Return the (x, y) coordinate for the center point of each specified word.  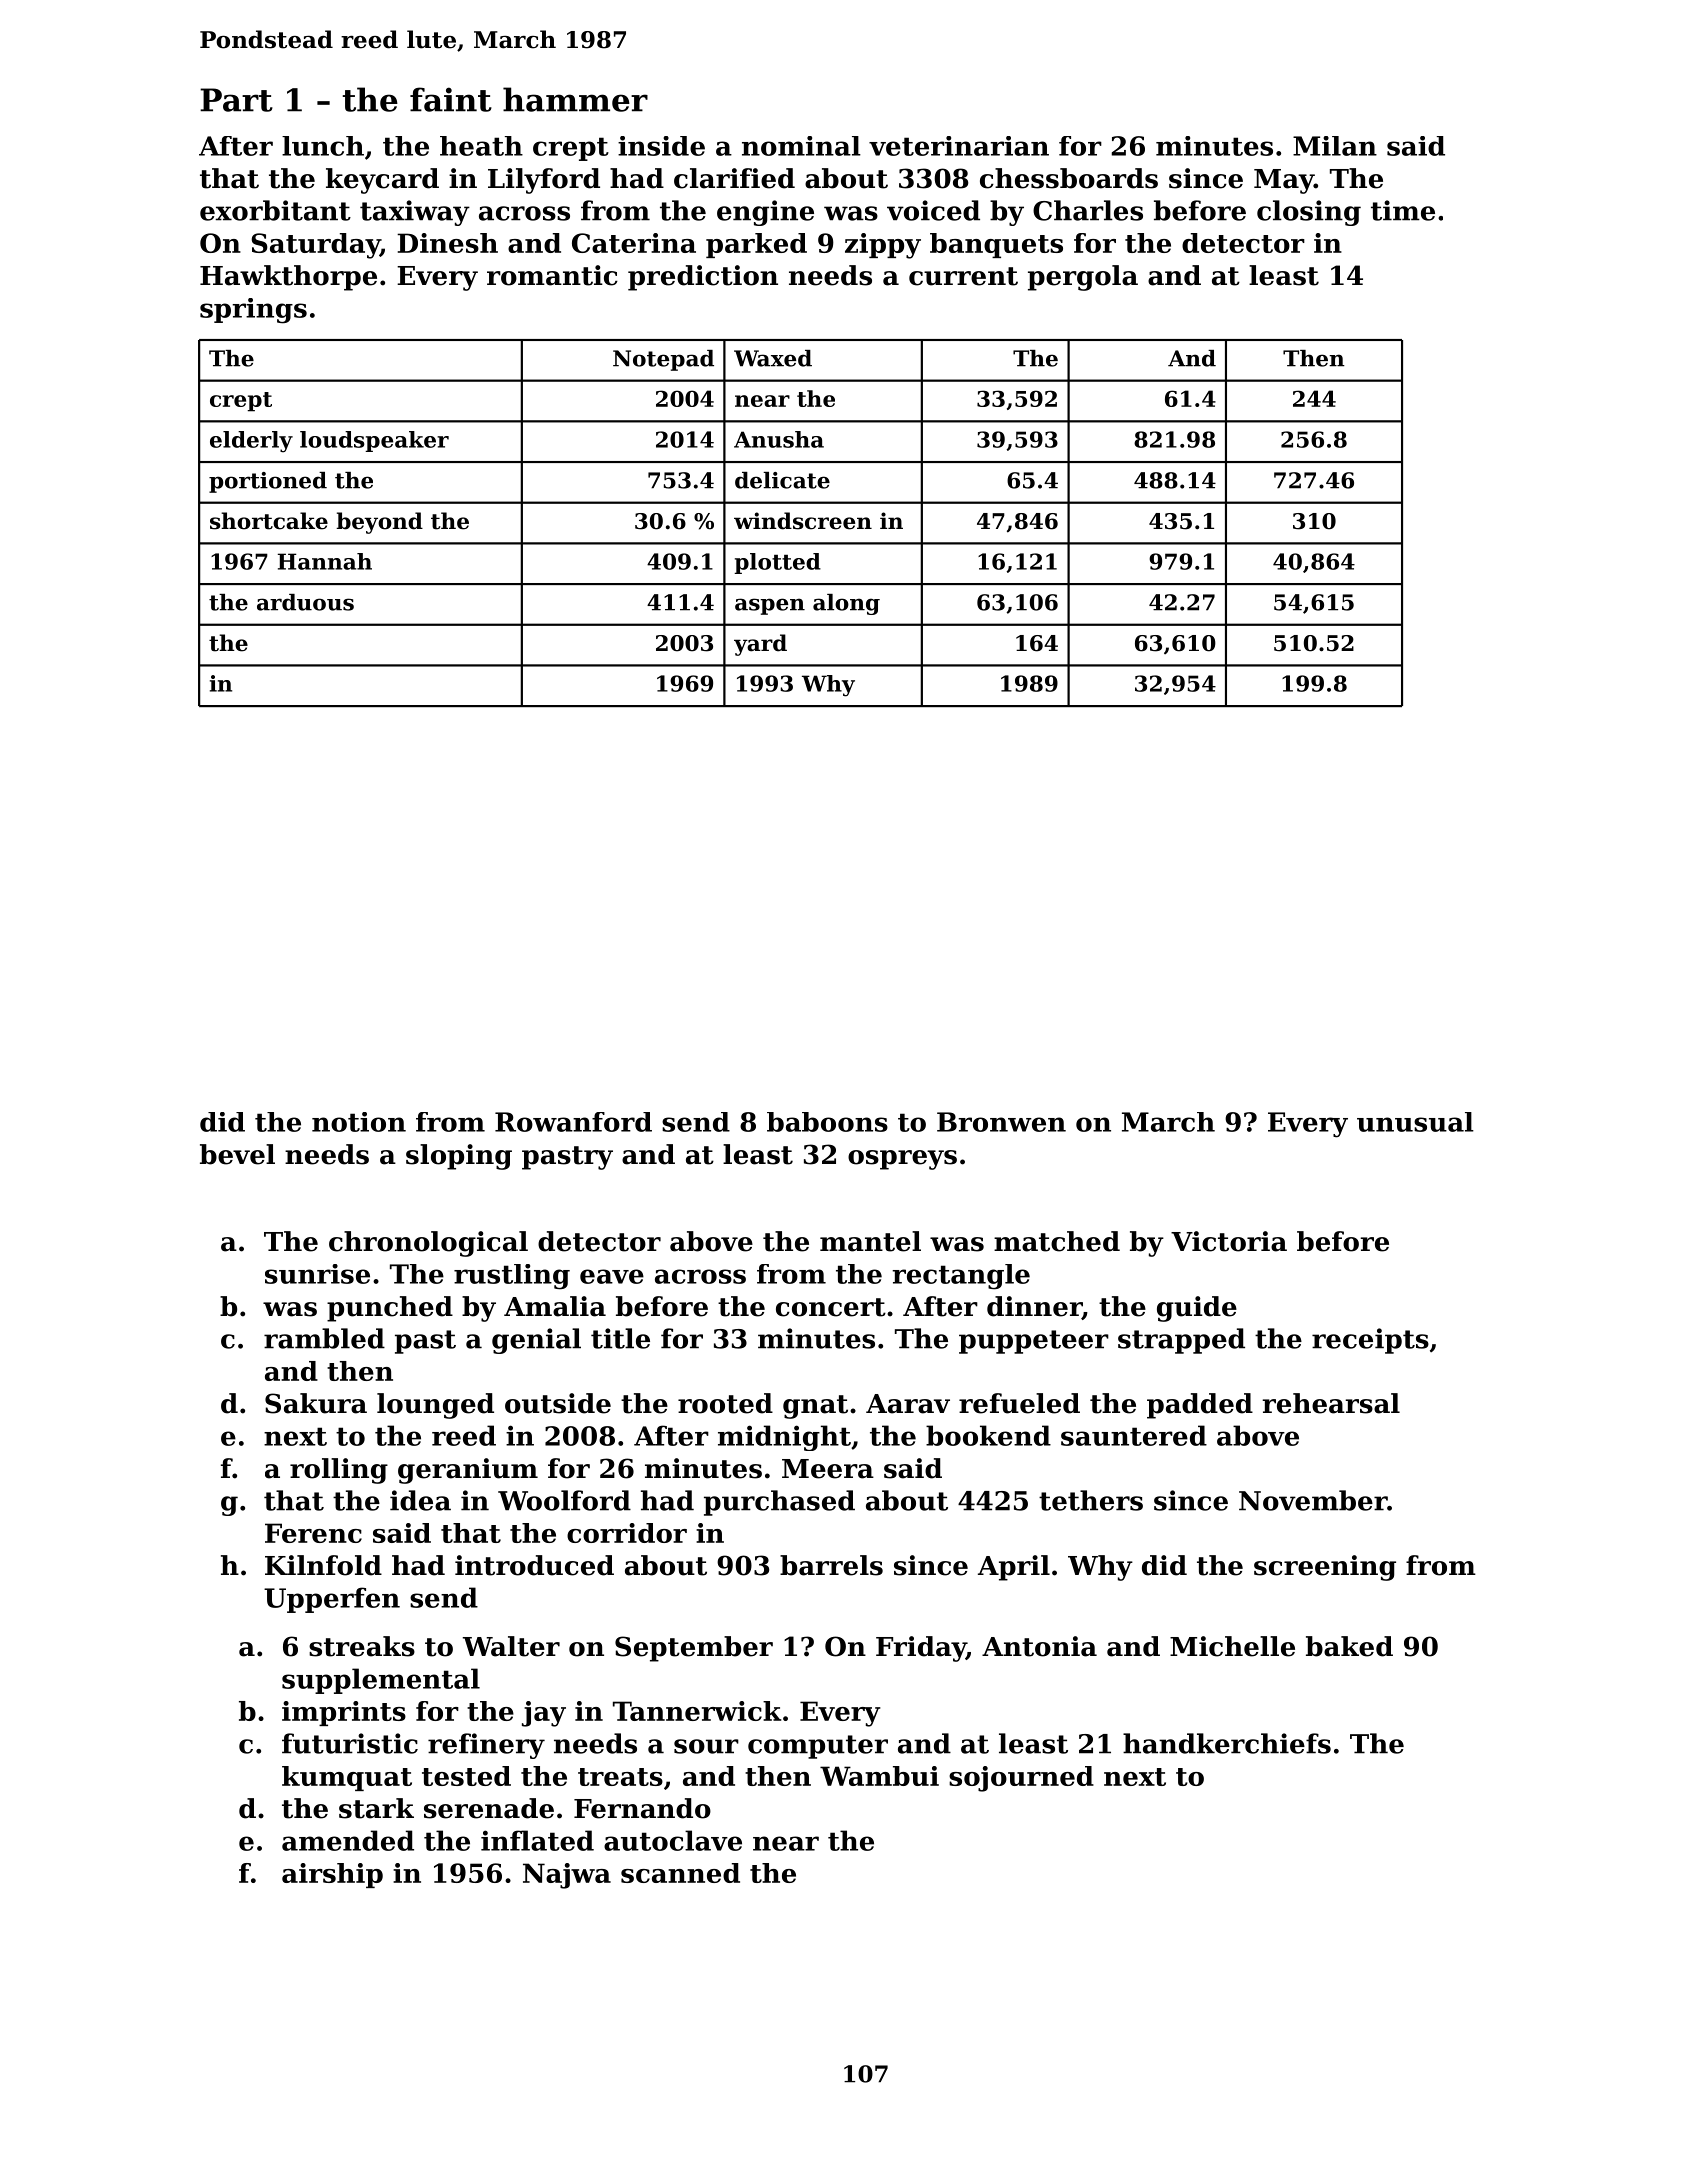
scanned (680, 1873)
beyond (379, 523)
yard (760, 645)
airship (332, 1875)
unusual (1415, 1122)
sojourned (1021, 1779)
